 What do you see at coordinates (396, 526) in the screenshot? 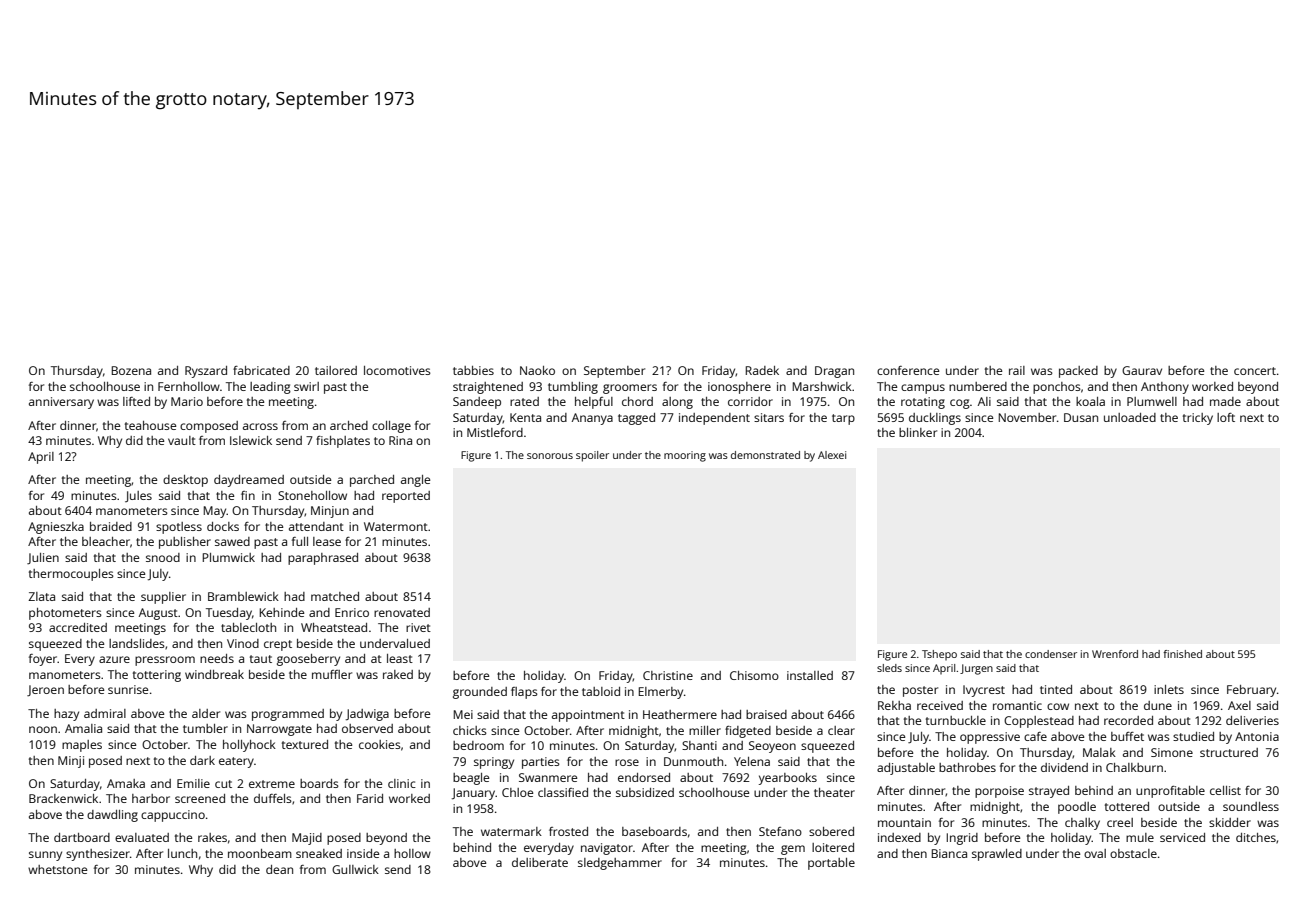
I see `Watermont` at bounding box center [396, 526].
